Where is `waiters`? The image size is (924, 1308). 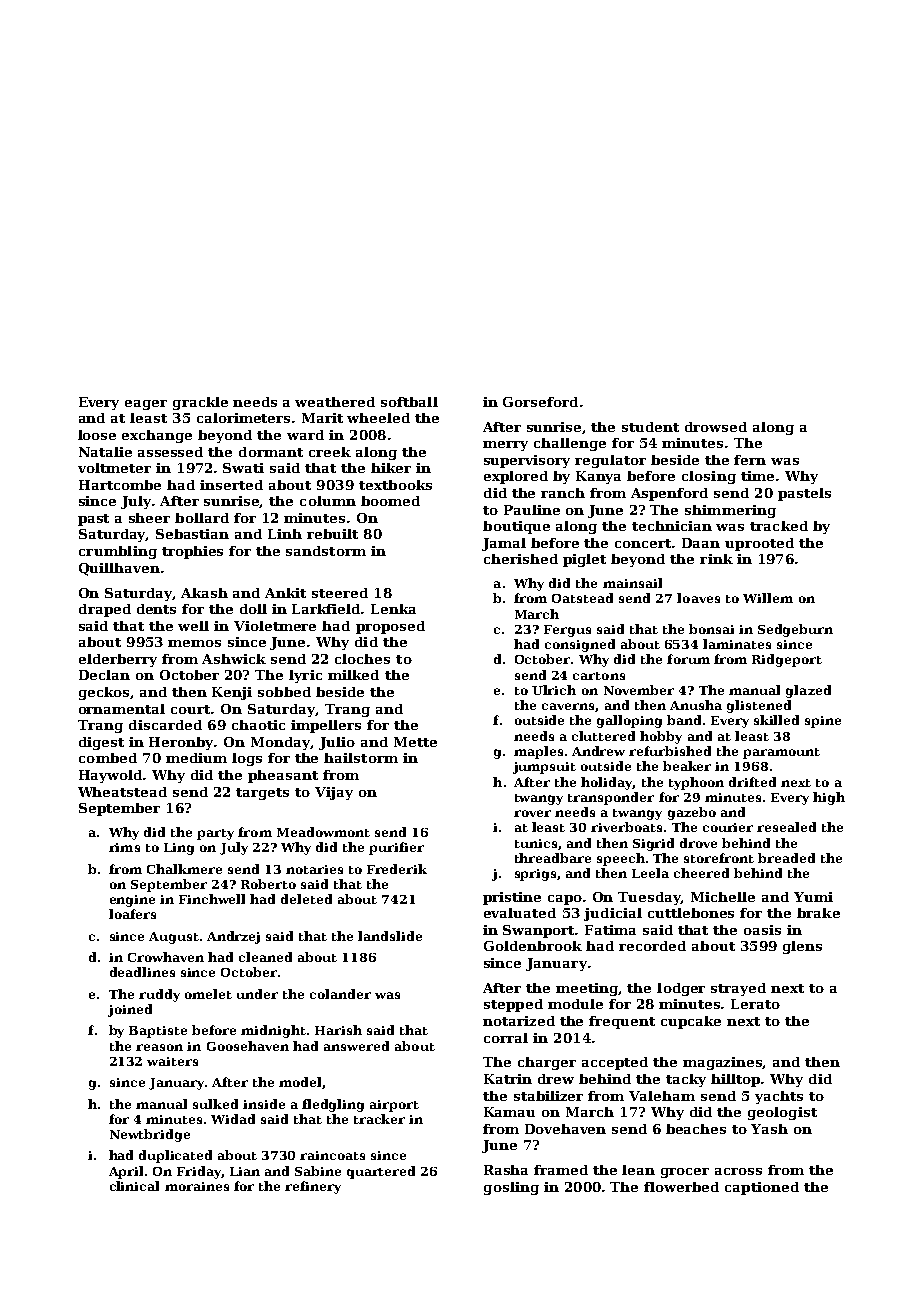
waiters is located at coordinates (172, 1061).
